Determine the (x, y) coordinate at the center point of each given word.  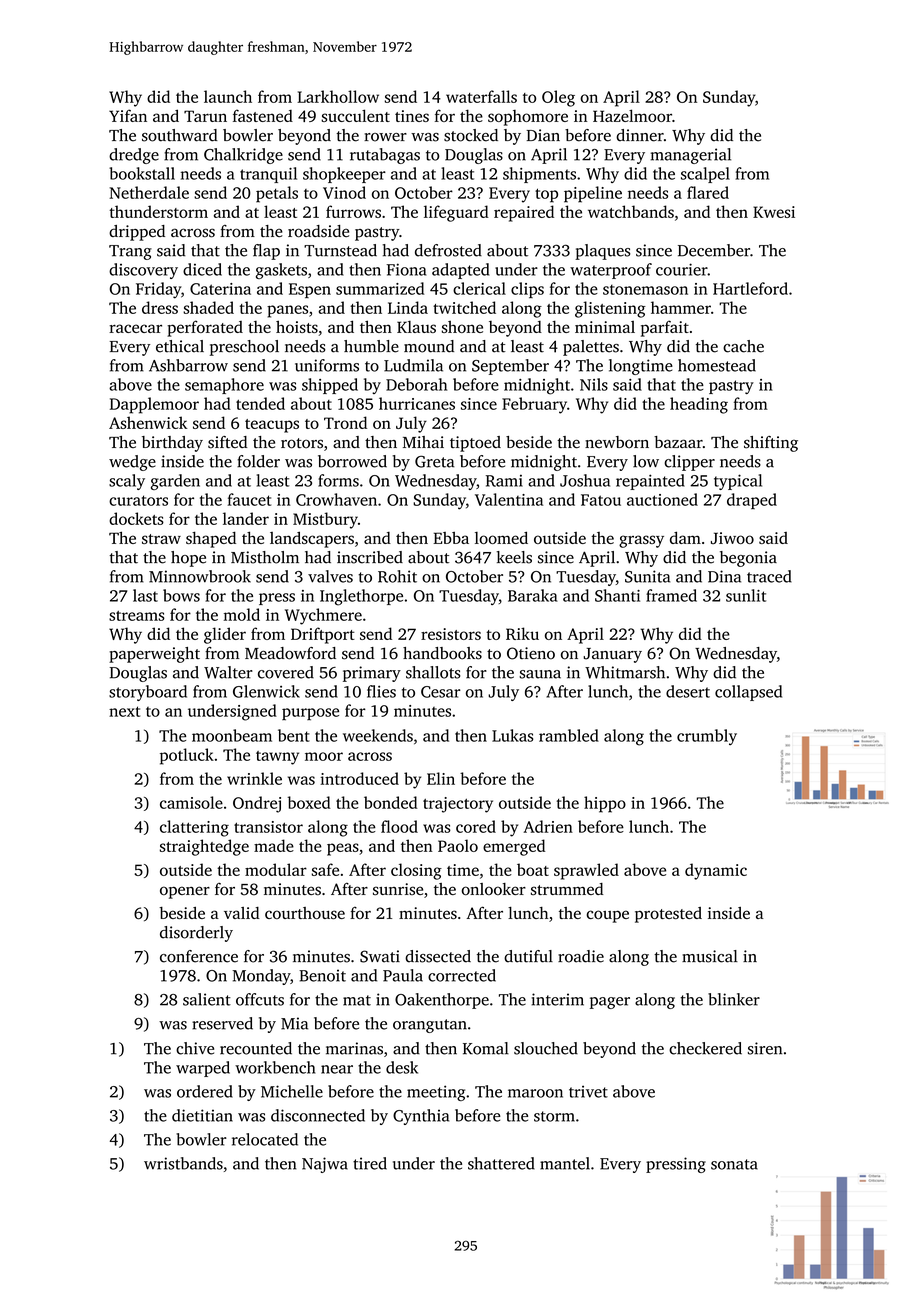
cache (743, 346)
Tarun (205, 116)
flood (399, 826)
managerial (691, 156)
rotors (302, 443)
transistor (268, 827)
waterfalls (481, 96)
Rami (504, 481)
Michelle (292, 1091)
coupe (608, 916)
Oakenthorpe (442, 1001)
